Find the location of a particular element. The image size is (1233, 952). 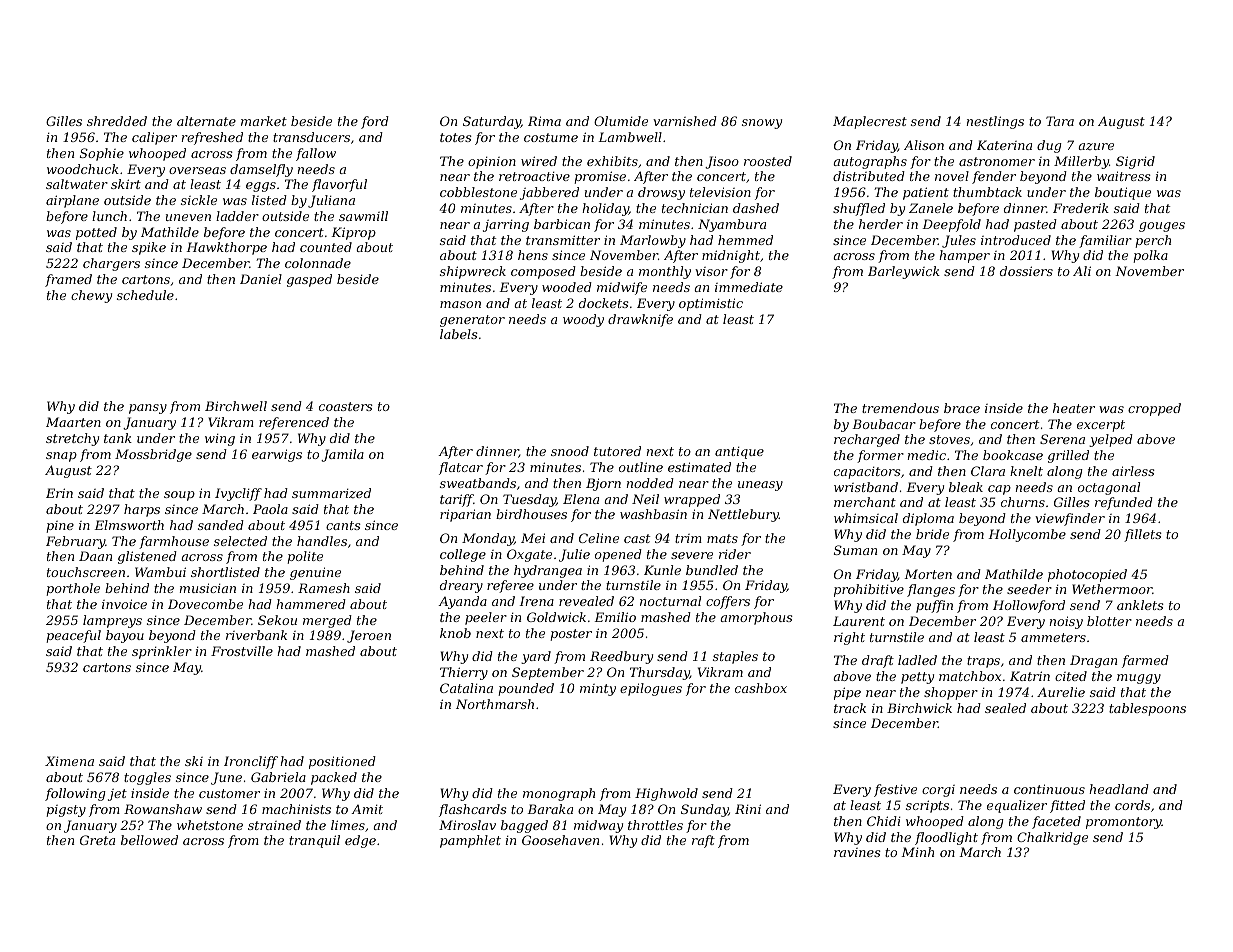

alternate is located at coordinates (206, 121).
